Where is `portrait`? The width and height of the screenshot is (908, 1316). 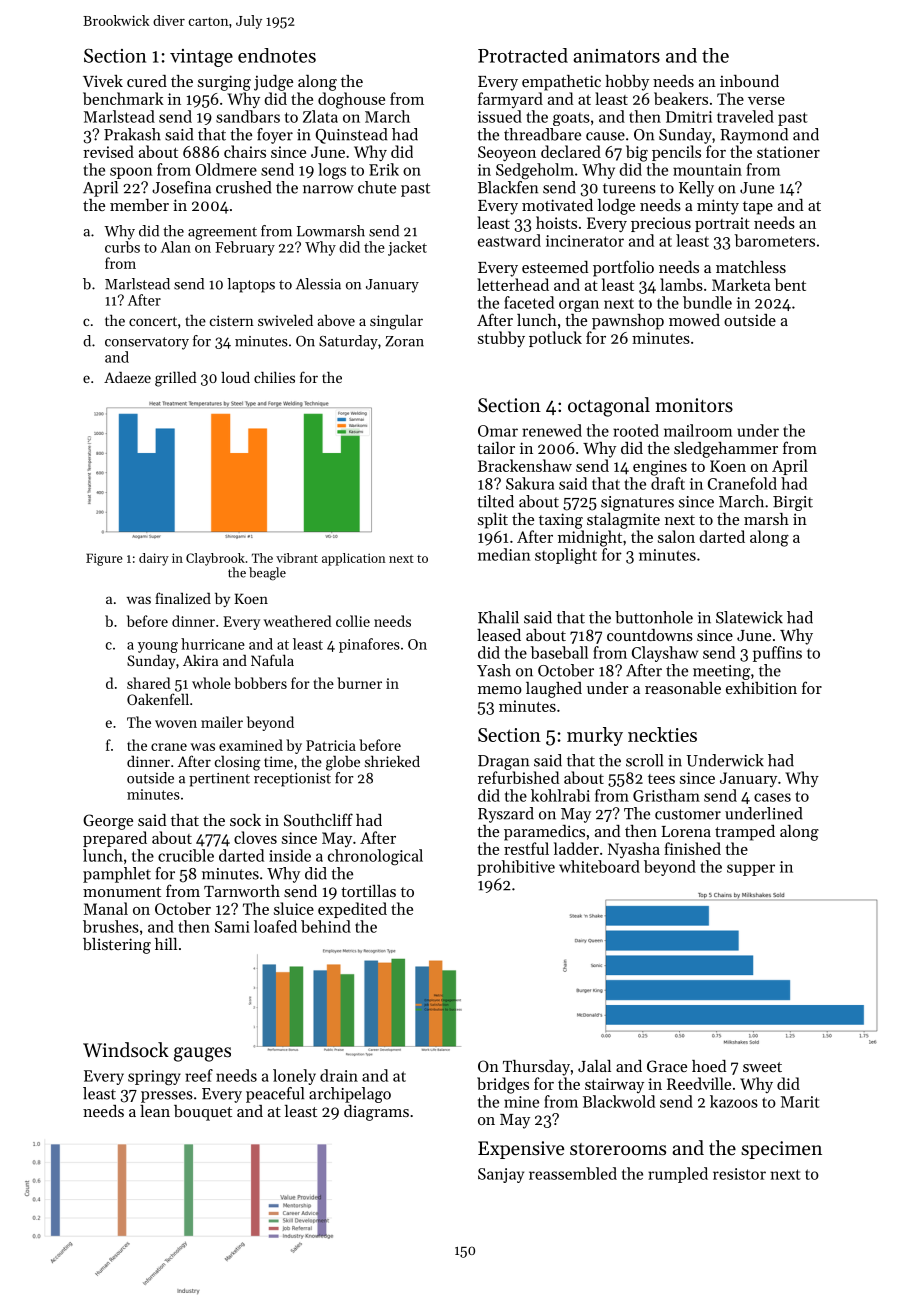 portrait is located at coordinates (722, 224).
